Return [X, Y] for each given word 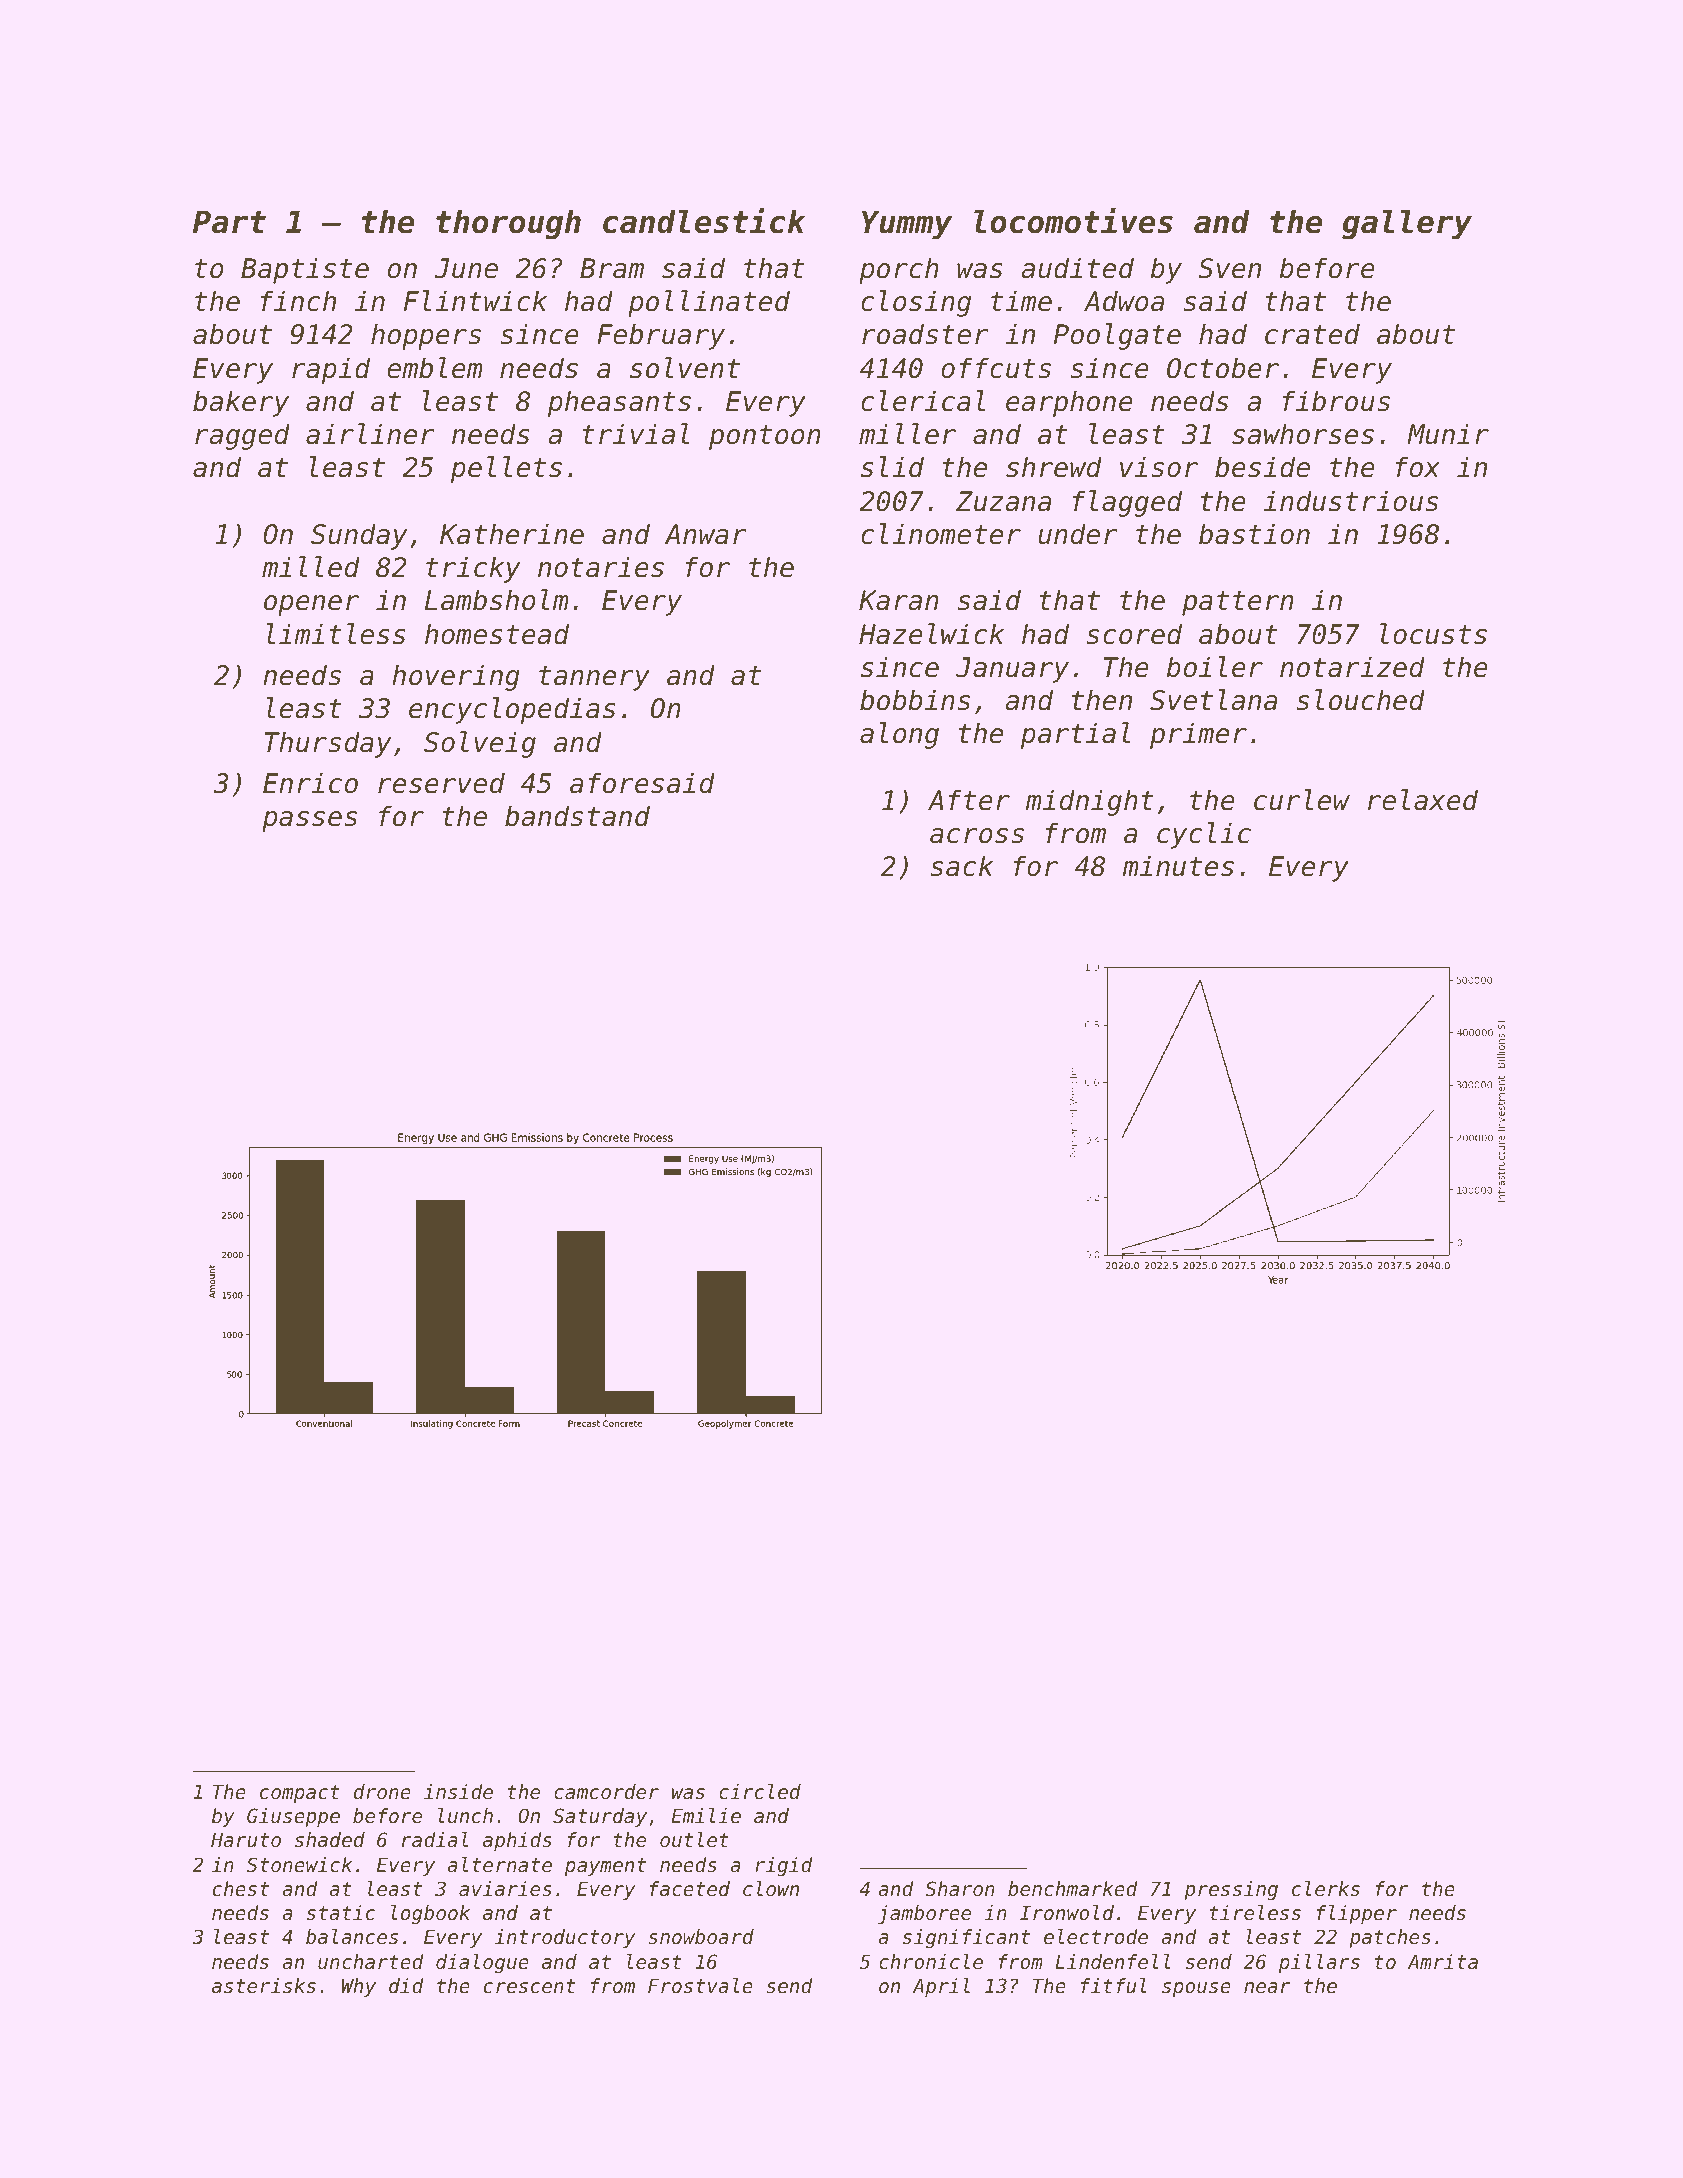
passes [309, 821]
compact [300, 1794]
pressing [1231, 1890]
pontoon [765, 437]
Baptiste [305, 270]
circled [760, 1792]
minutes [1178, 866]
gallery [1407, 224]
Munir [1448, 434]
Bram [612, 268]
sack [962, 866]
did [406, 1986]
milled [311, 567]
